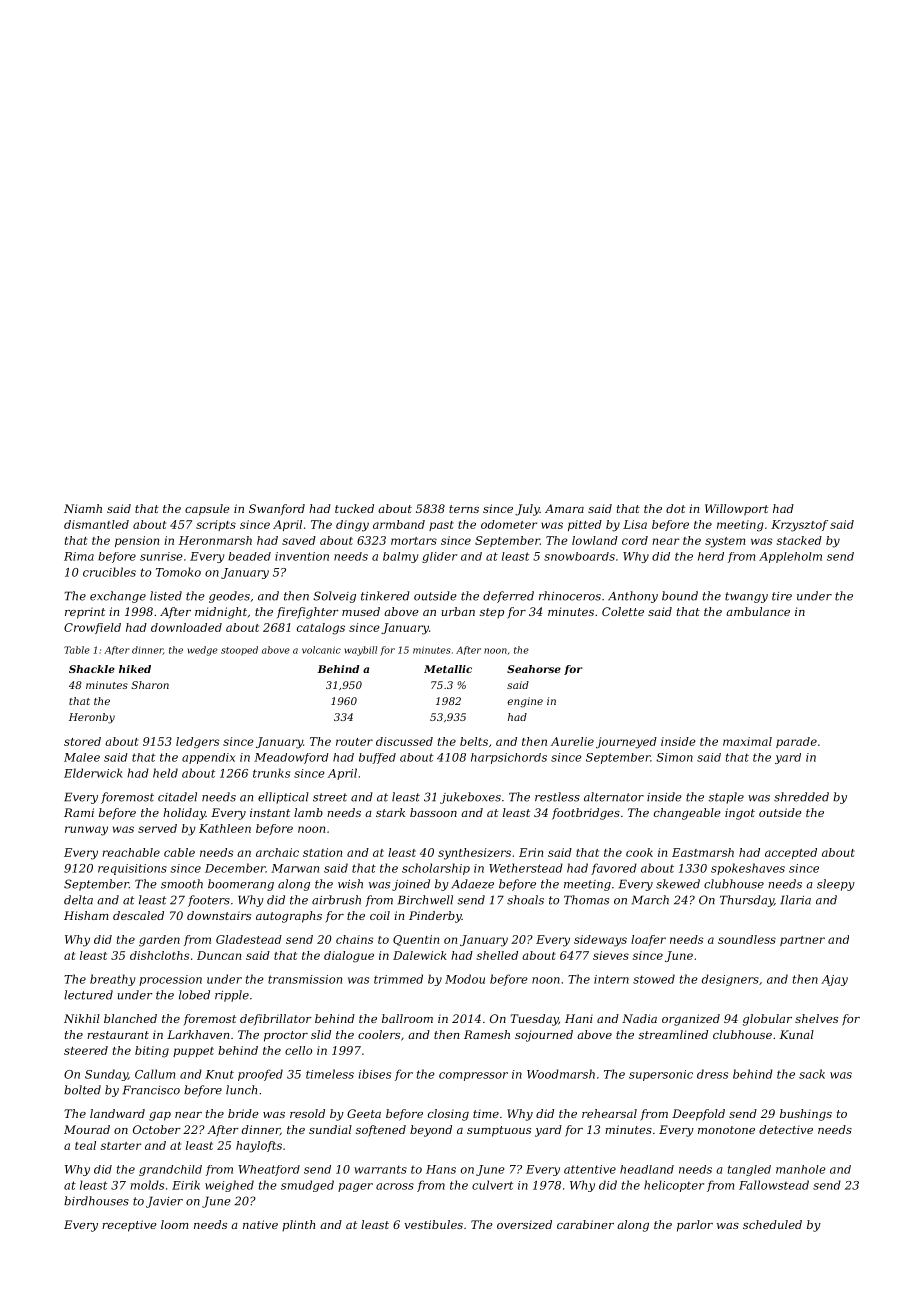 This page has height=1308, width=924. Describe the element at coordinates (680, 596) in the page. I see `bound` at that location.
